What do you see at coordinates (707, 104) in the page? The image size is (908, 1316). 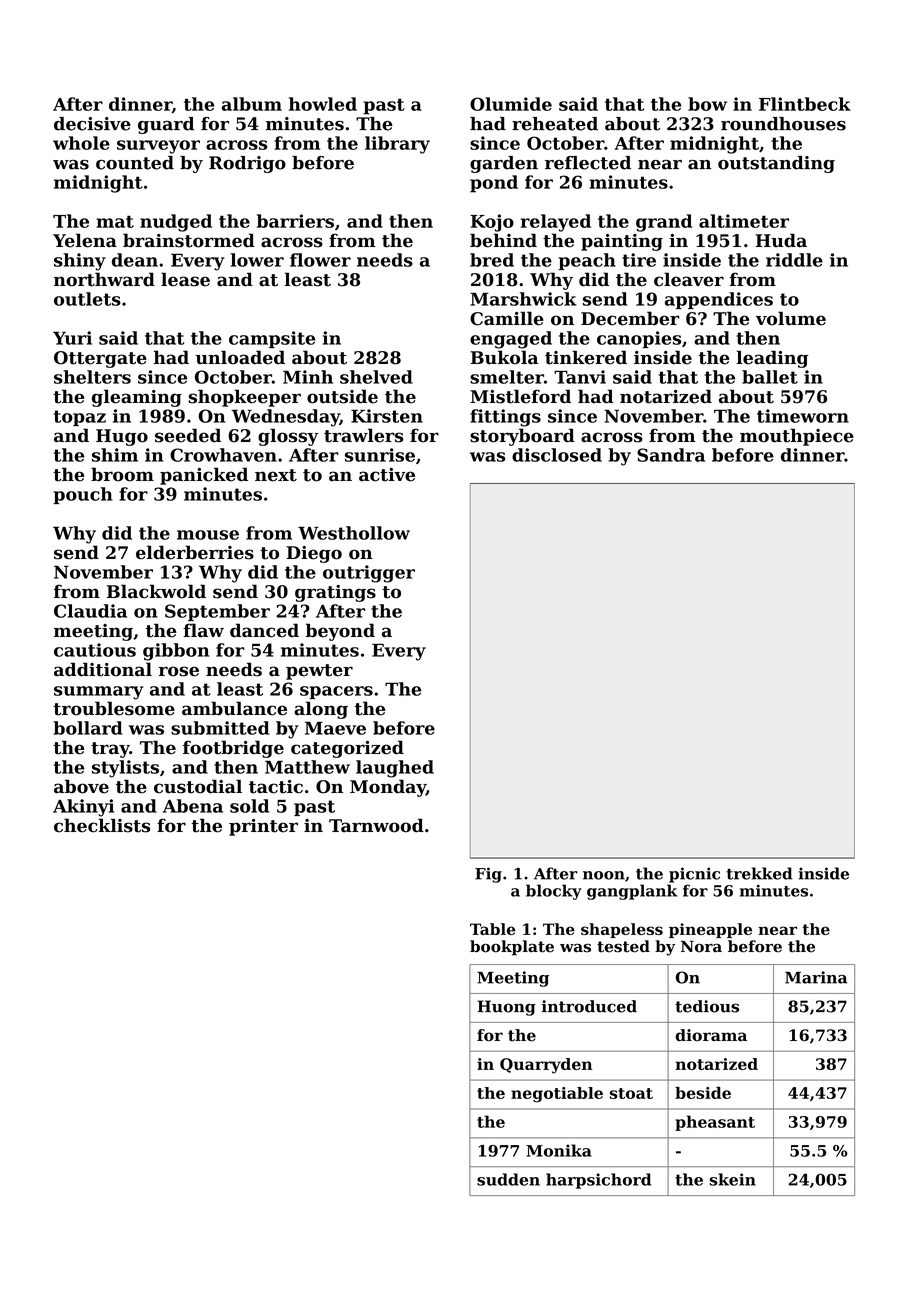 I see `bow` at bounding box center [707, 104].
